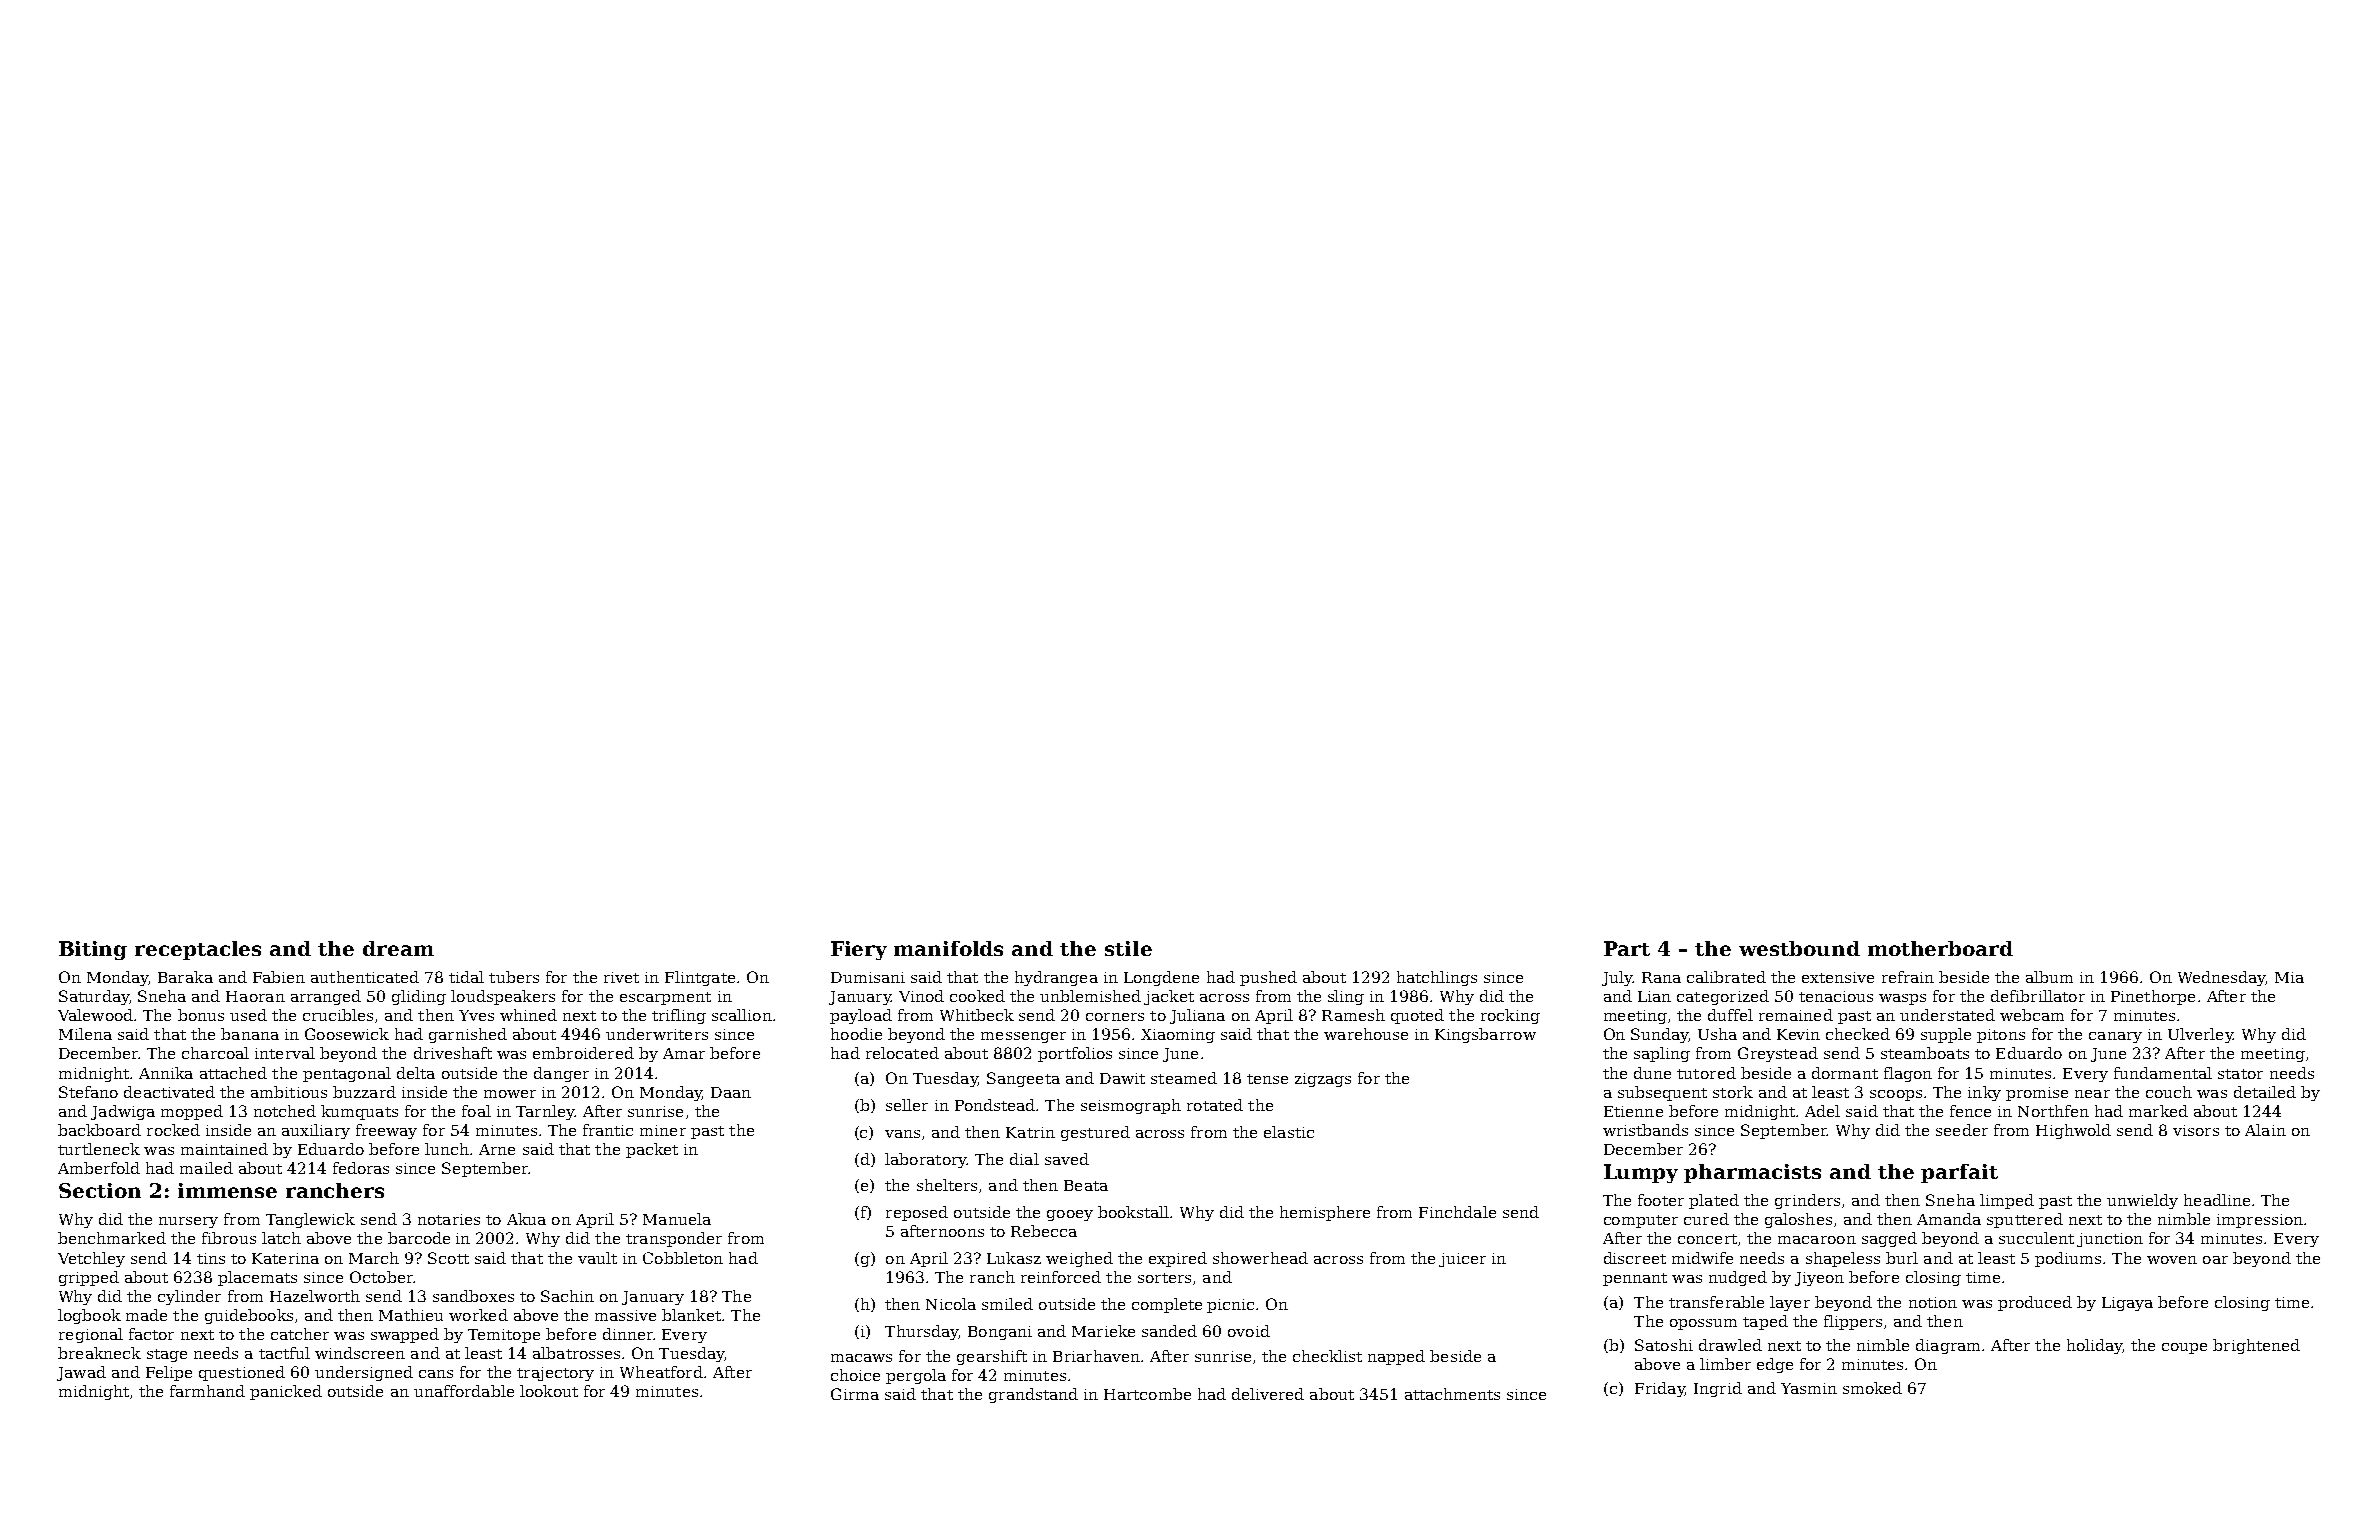  Describe the element at coordinates (2200, 1035) in the page. I see `Ulverley` at that location.
